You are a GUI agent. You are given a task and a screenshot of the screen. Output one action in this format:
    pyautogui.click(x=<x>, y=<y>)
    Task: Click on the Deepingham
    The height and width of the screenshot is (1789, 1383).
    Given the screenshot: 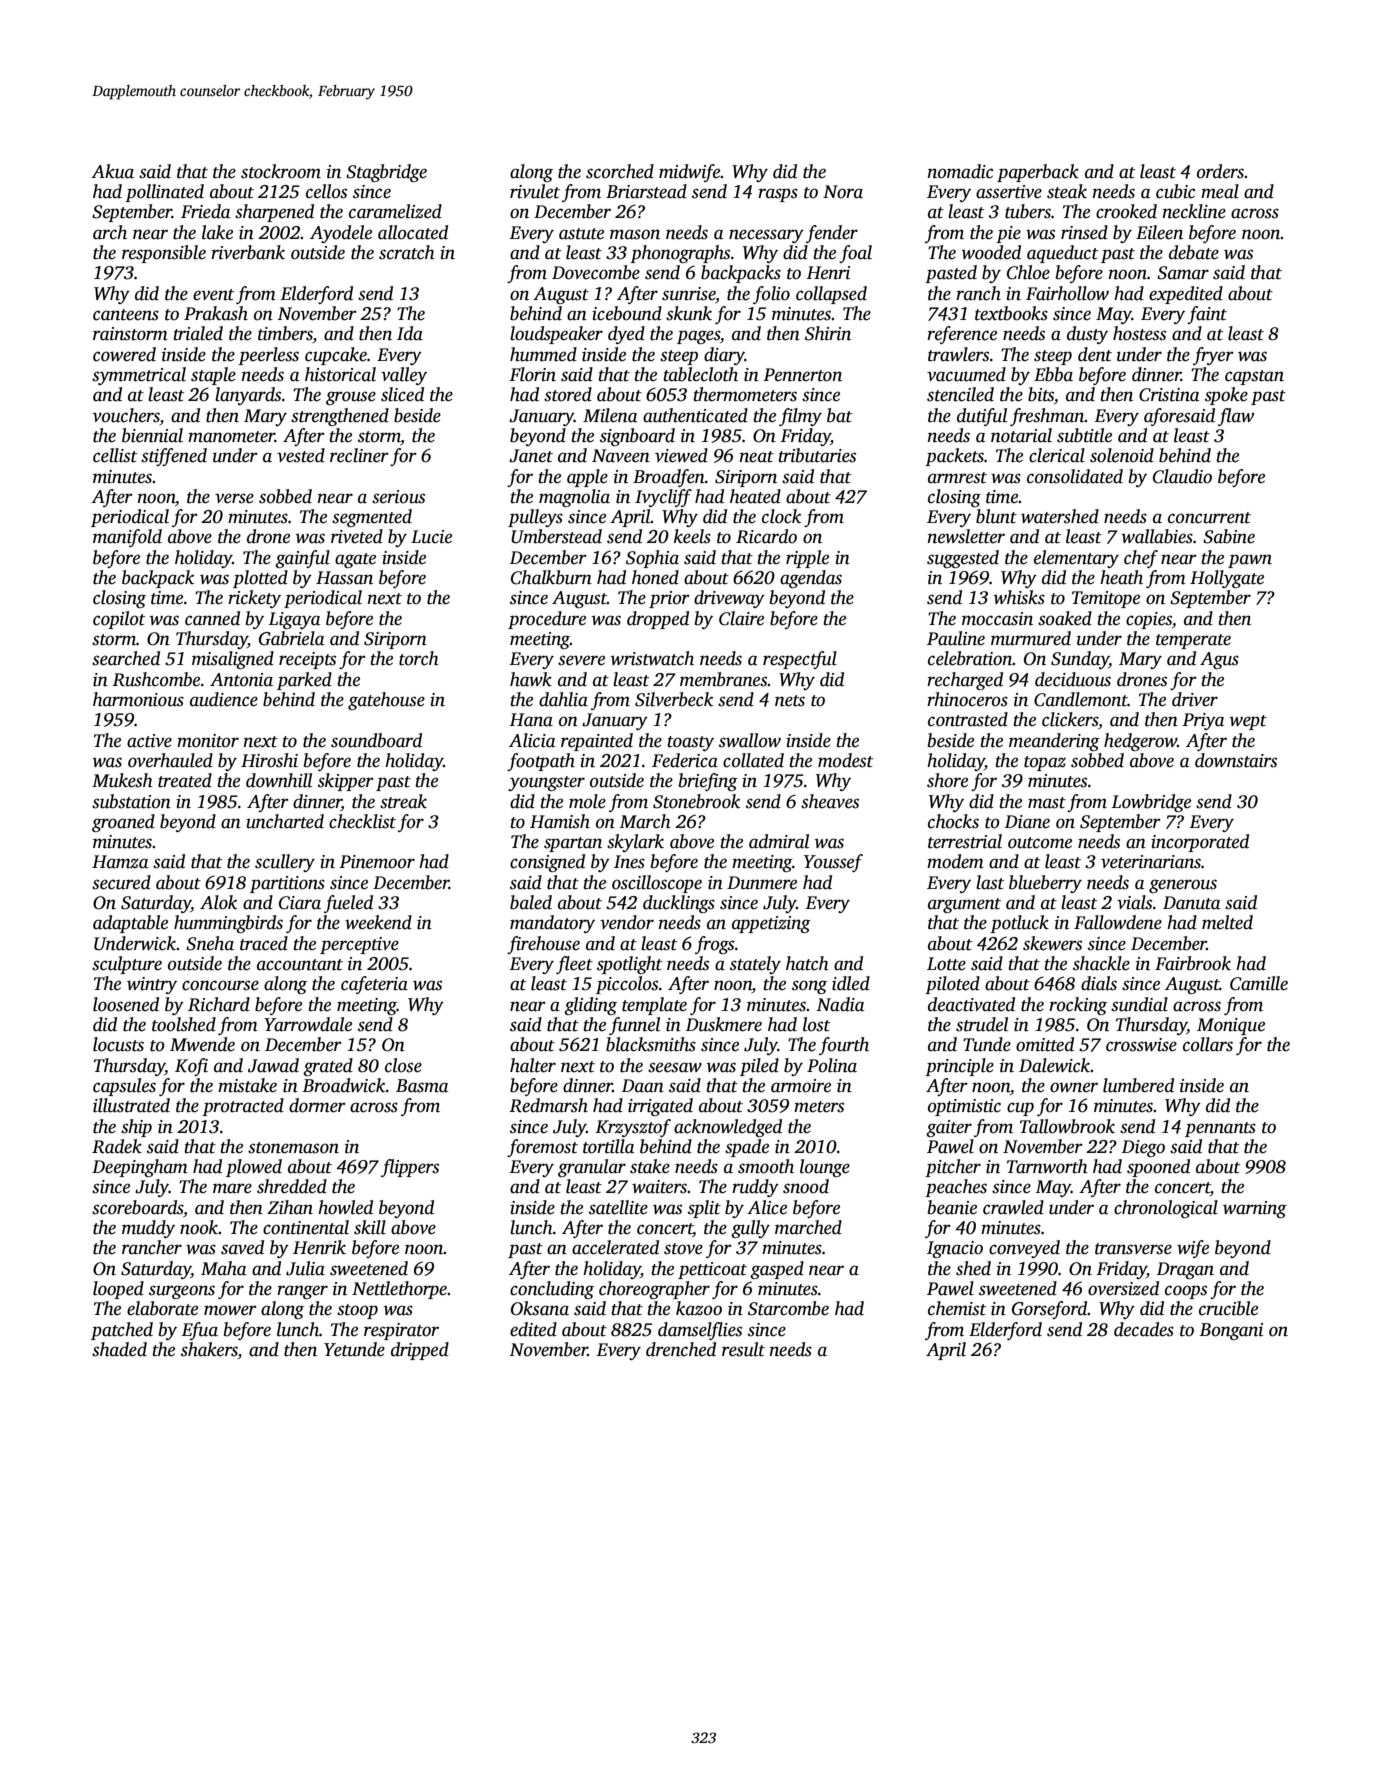 What is the action you would take?
    pyautogui.click(x=140, y=1168)
